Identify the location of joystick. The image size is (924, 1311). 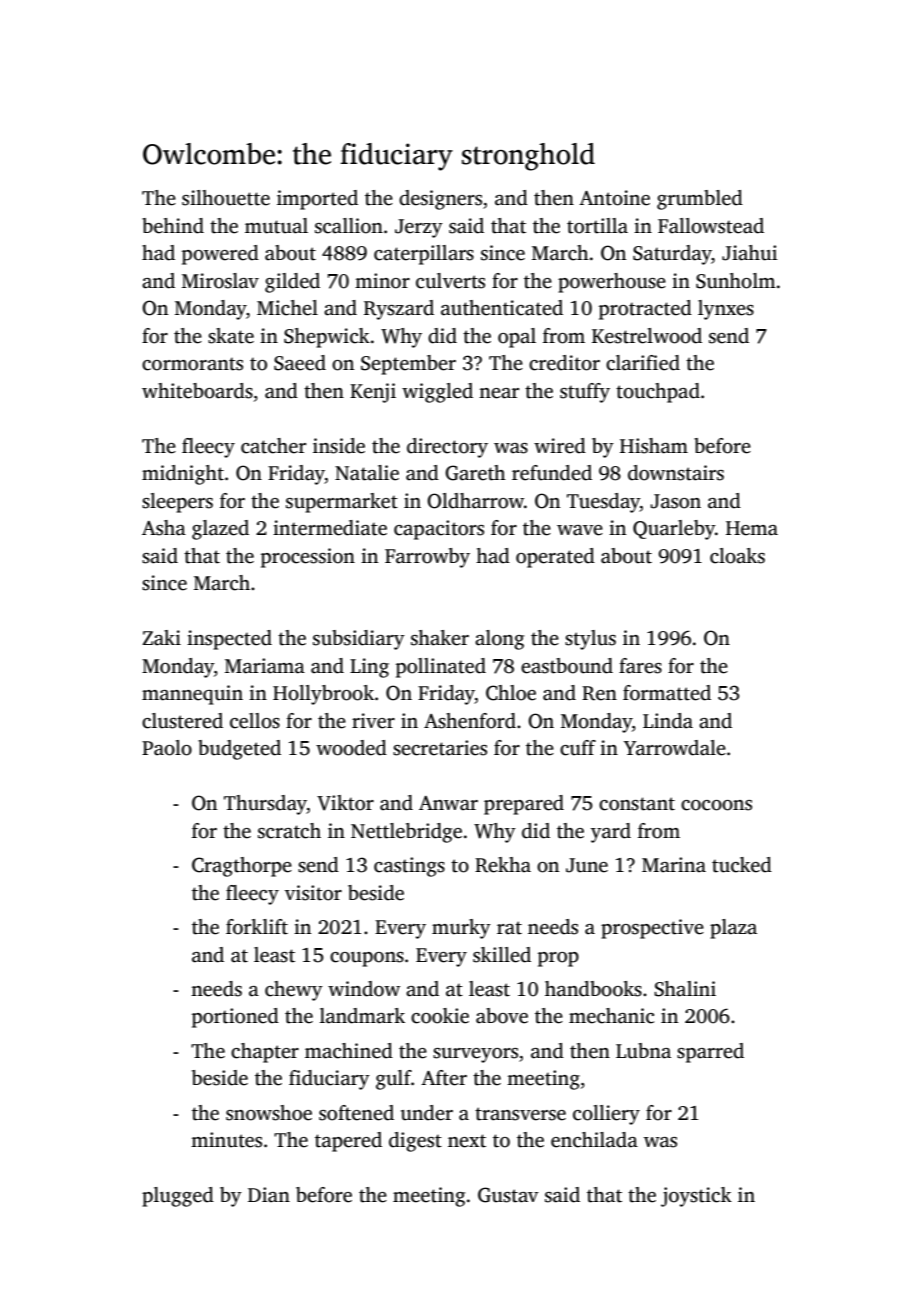
(696, 1197).
